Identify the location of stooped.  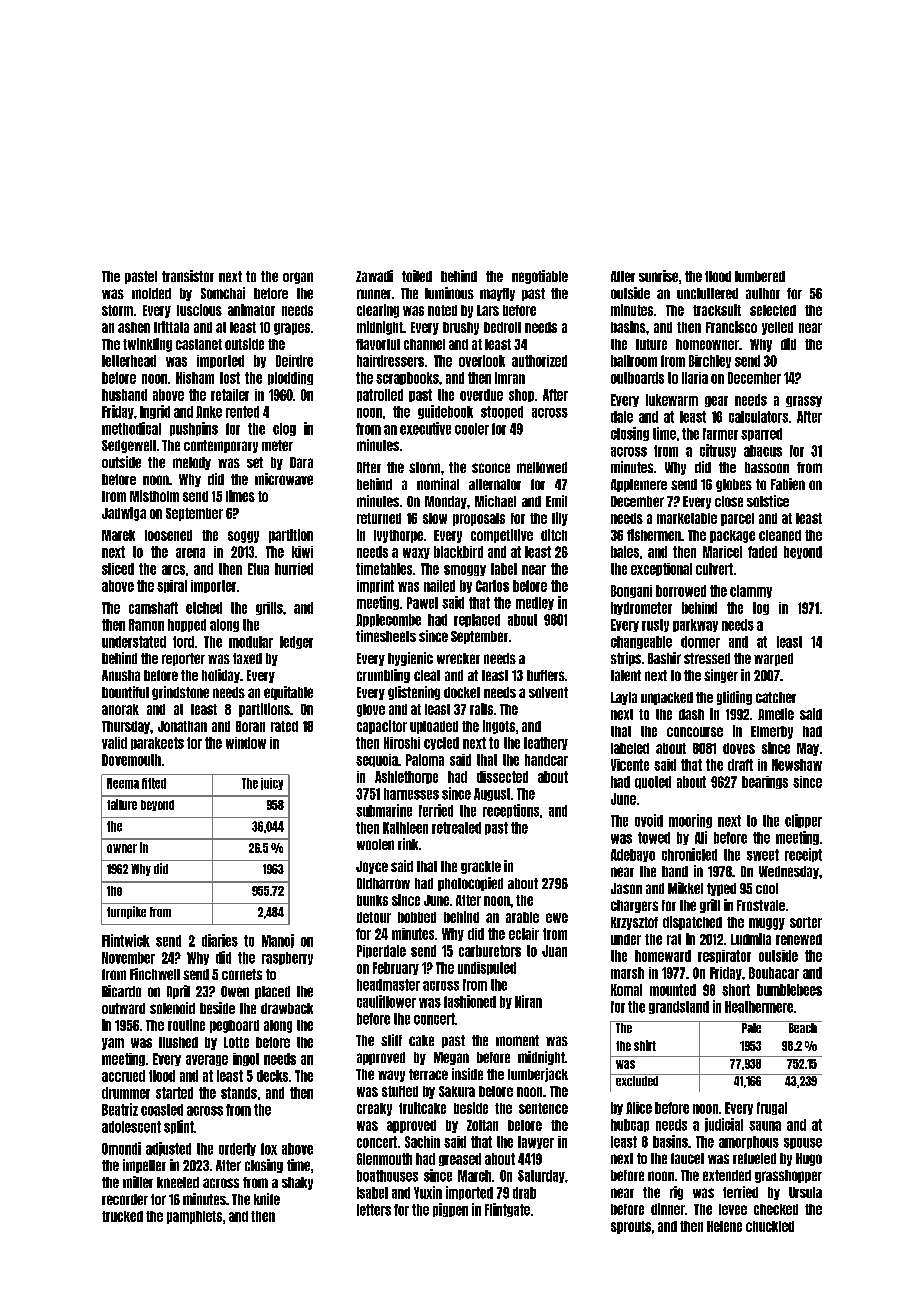
(502, 412).
